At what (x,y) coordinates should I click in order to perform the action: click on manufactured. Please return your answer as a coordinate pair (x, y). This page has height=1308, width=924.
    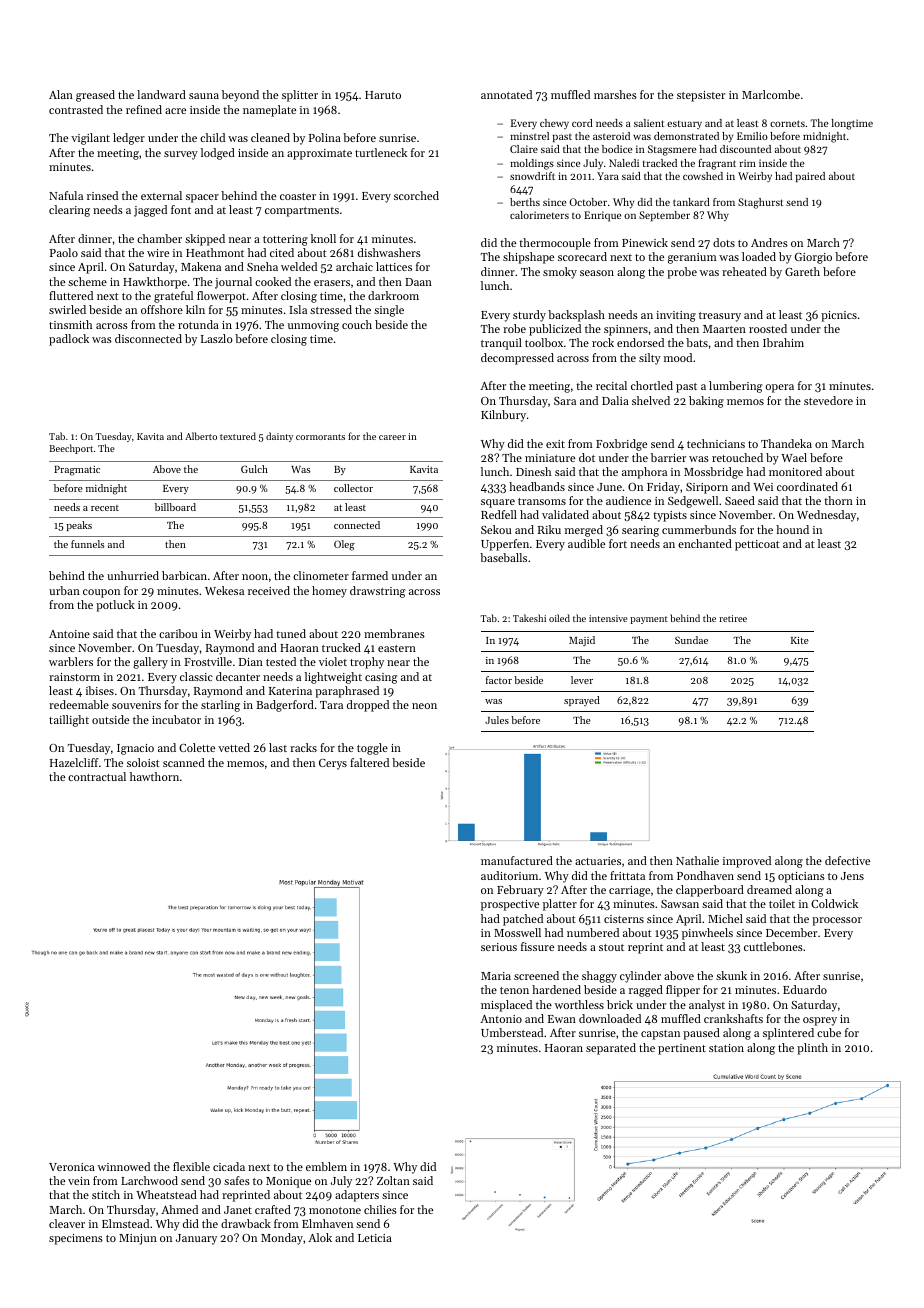
    Looking at the image, I should click on (517, 860).
